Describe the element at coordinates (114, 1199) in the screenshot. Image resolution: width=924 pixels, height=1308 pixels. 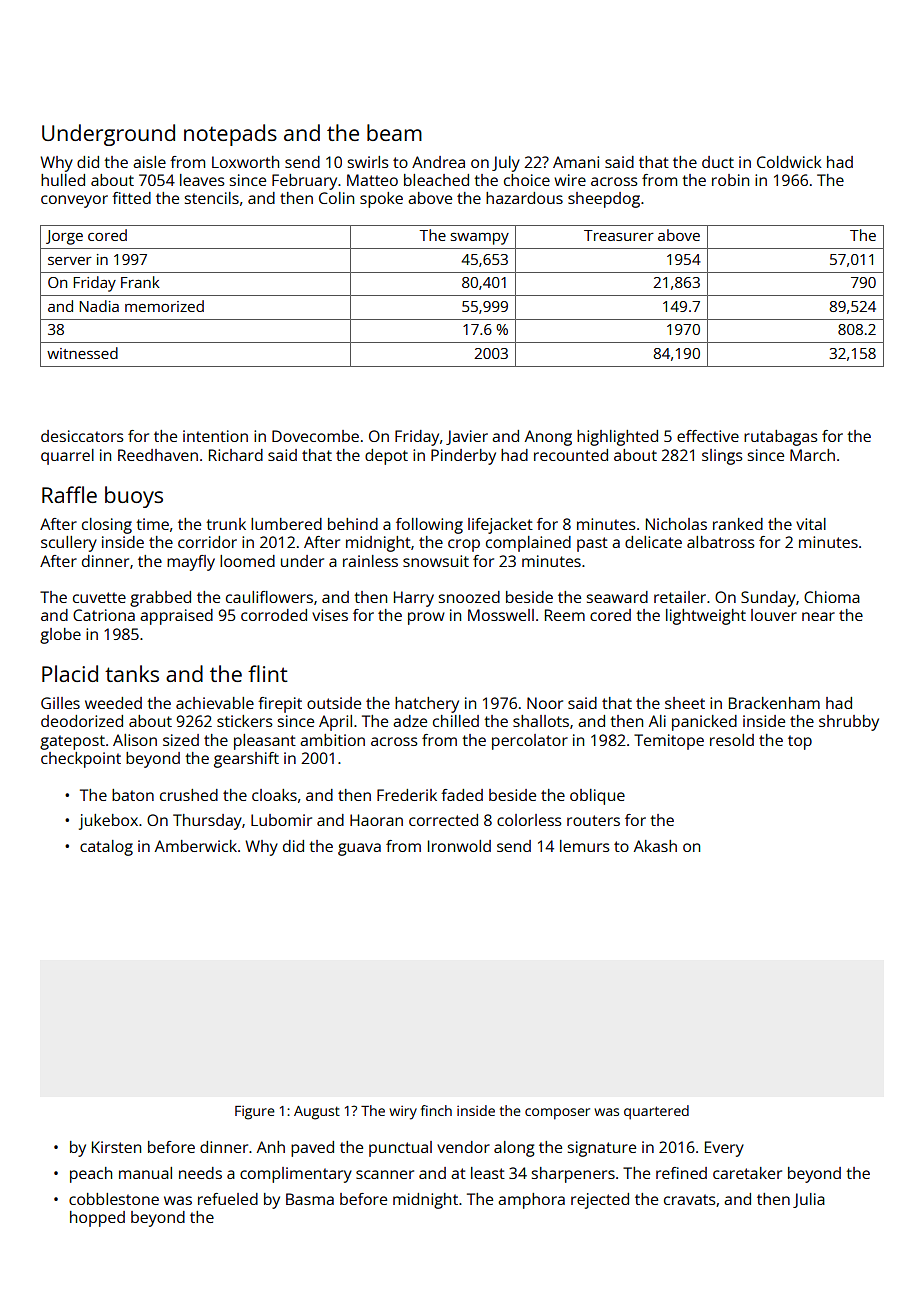
I see `cobblestone` at that location.
